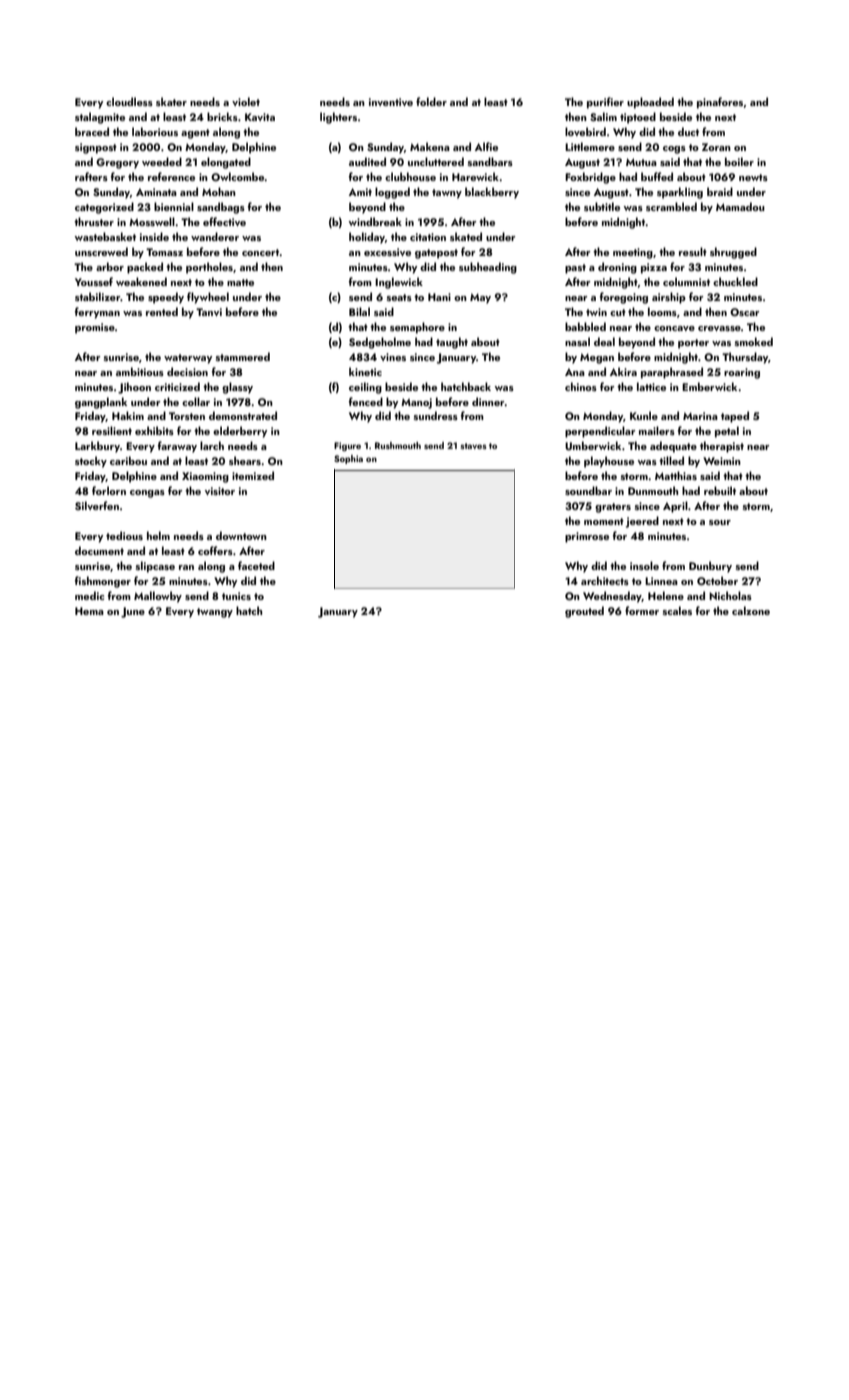 The width and height of the document is (849, 1400). I want to click on primrose, so click(587, 537).
